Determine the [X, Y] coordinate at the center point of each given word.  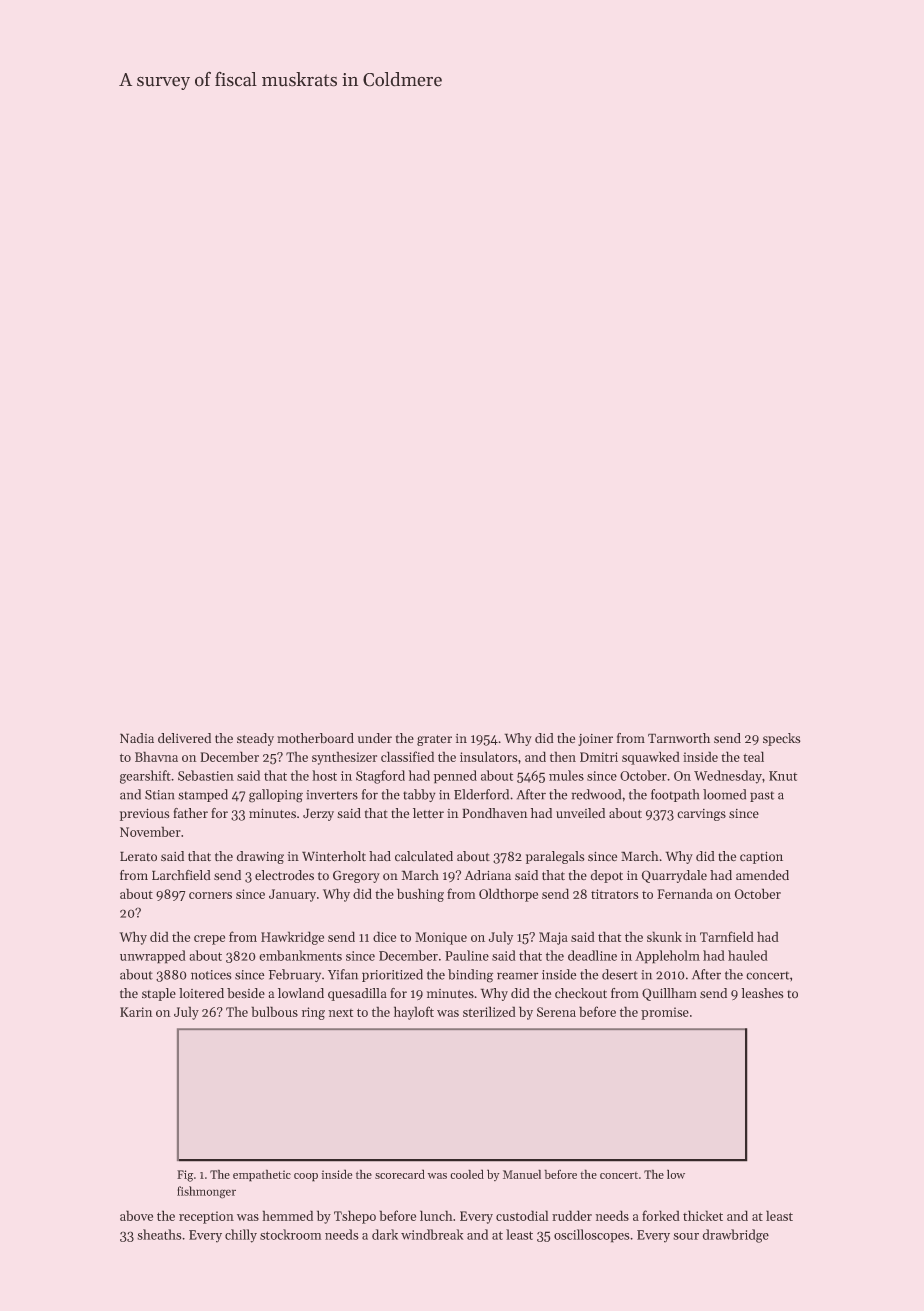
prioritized [392, 975]
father [191, 813]
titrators [614, 894]
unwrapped [152, 956]
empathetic [262, 1175]
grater [434, 740]
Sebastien [206, 775]
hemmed [288, 1216]
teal [753, 757]
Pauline [467, 955]
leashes [762, 993]
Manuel [522, 1174]
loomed [724, 794]
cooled [467, 1174]
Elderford [481, 794]
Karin [136, 1012]
